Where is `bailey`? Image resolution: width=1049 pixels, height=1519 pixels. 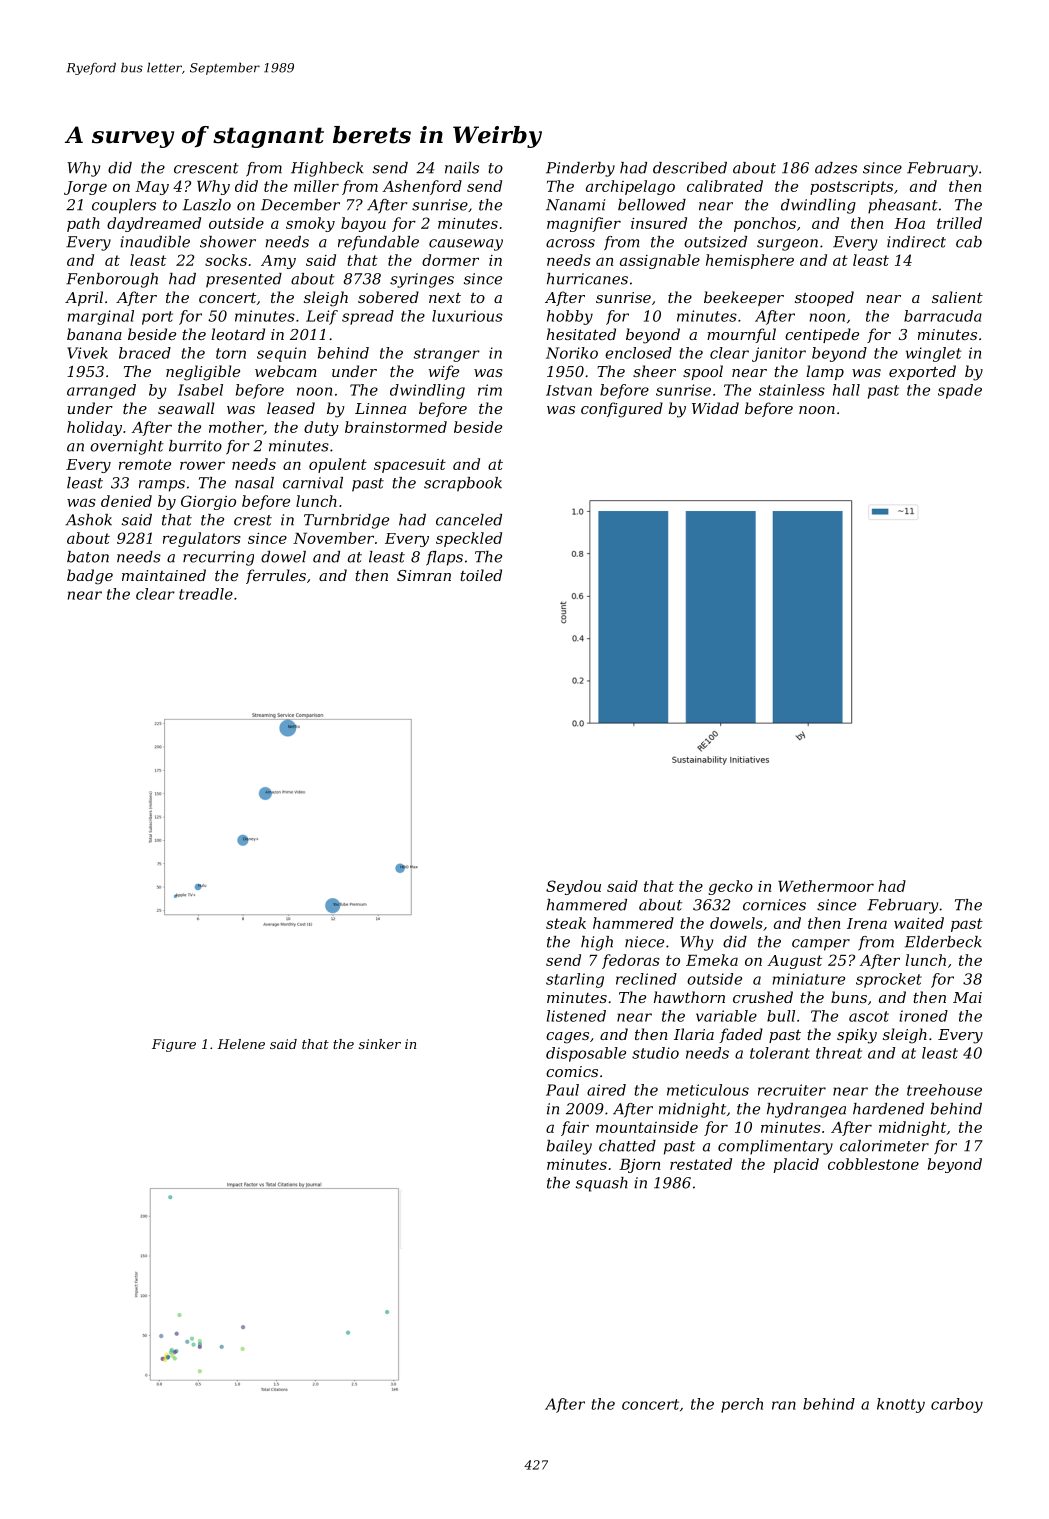
bailey is located at coordinates (569, 1147).
